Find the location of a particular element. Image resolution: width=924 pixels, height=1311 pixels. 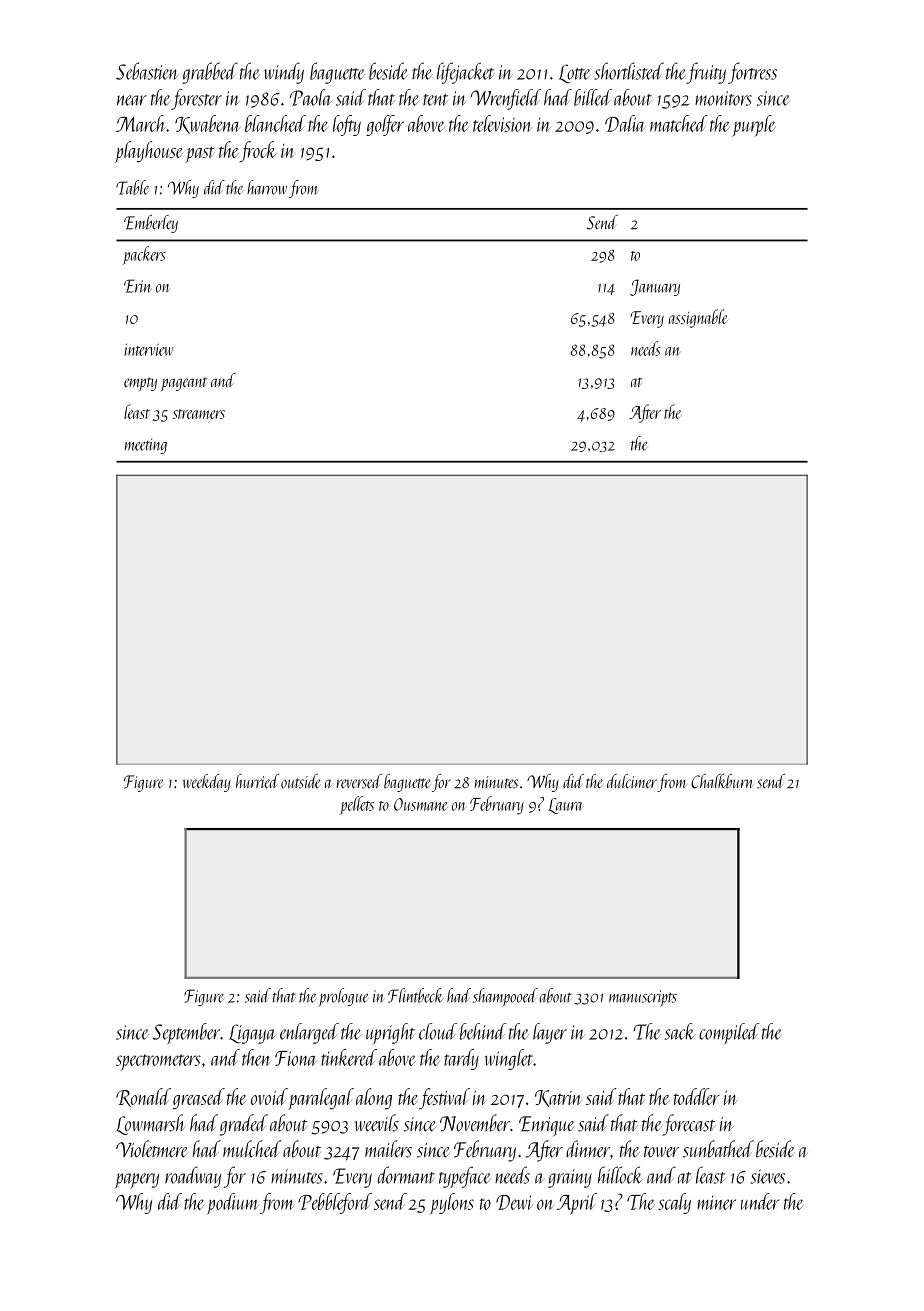

compiled is located at coordinates (729, 1033).
